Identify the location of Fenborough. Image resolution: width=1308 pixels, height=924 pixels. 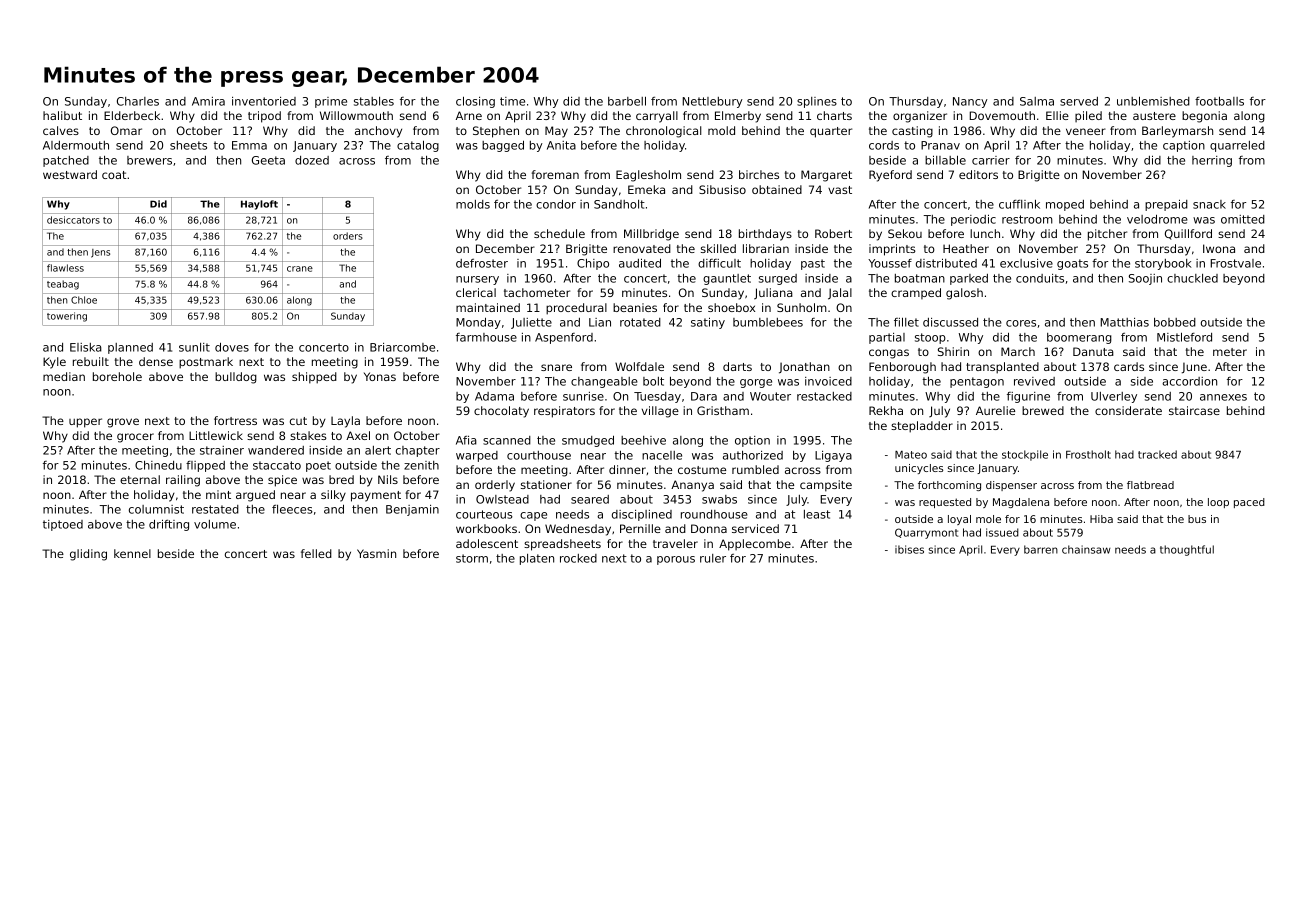
(902, 368).
